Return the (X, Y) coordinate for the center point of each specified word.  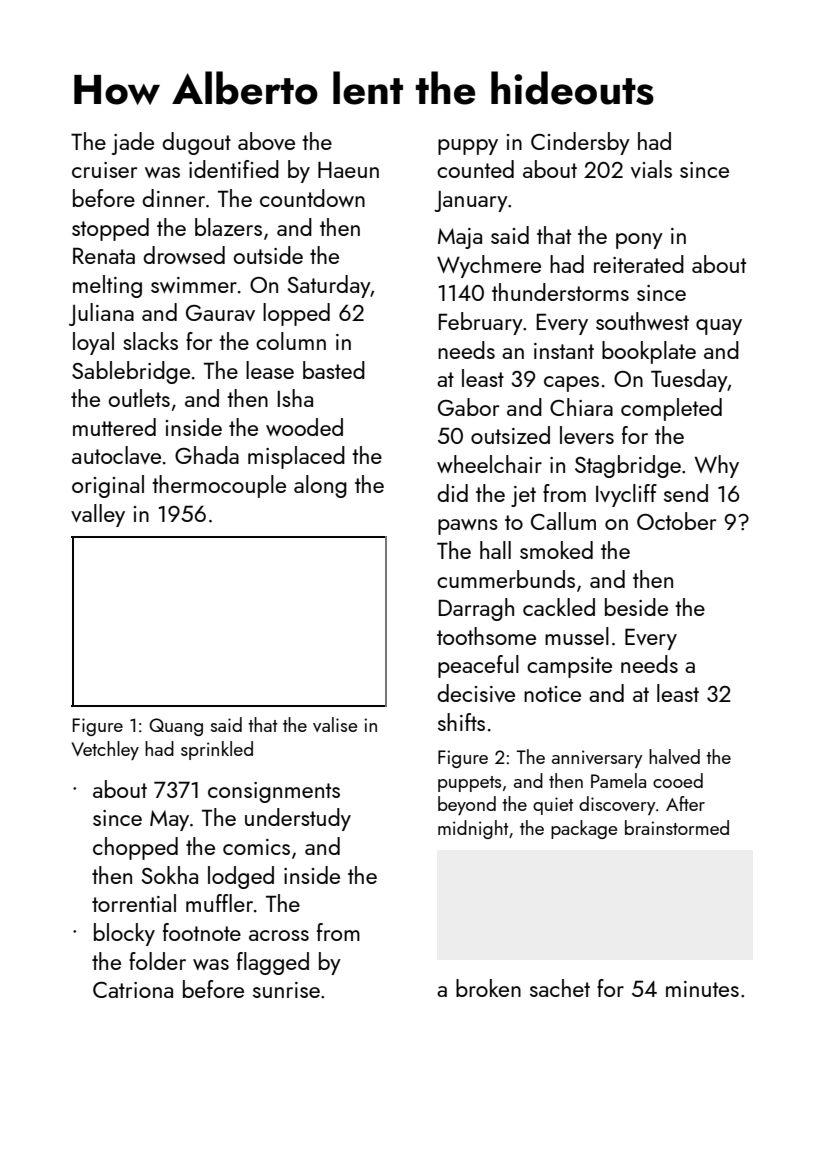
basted (334, 370)
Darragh (476, 609)
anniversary (597, 759)
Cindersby (580, 143)
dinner (173, 198)
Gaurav (220, 313)
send (686, 493)
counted (475, 169)
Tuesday (689, 380)
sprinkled (217, 750)
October (676, 521)
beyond (467, 805)
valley (98, 515)
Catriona (133, 990)
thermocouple (219, 486)
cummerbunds (506, 579)
